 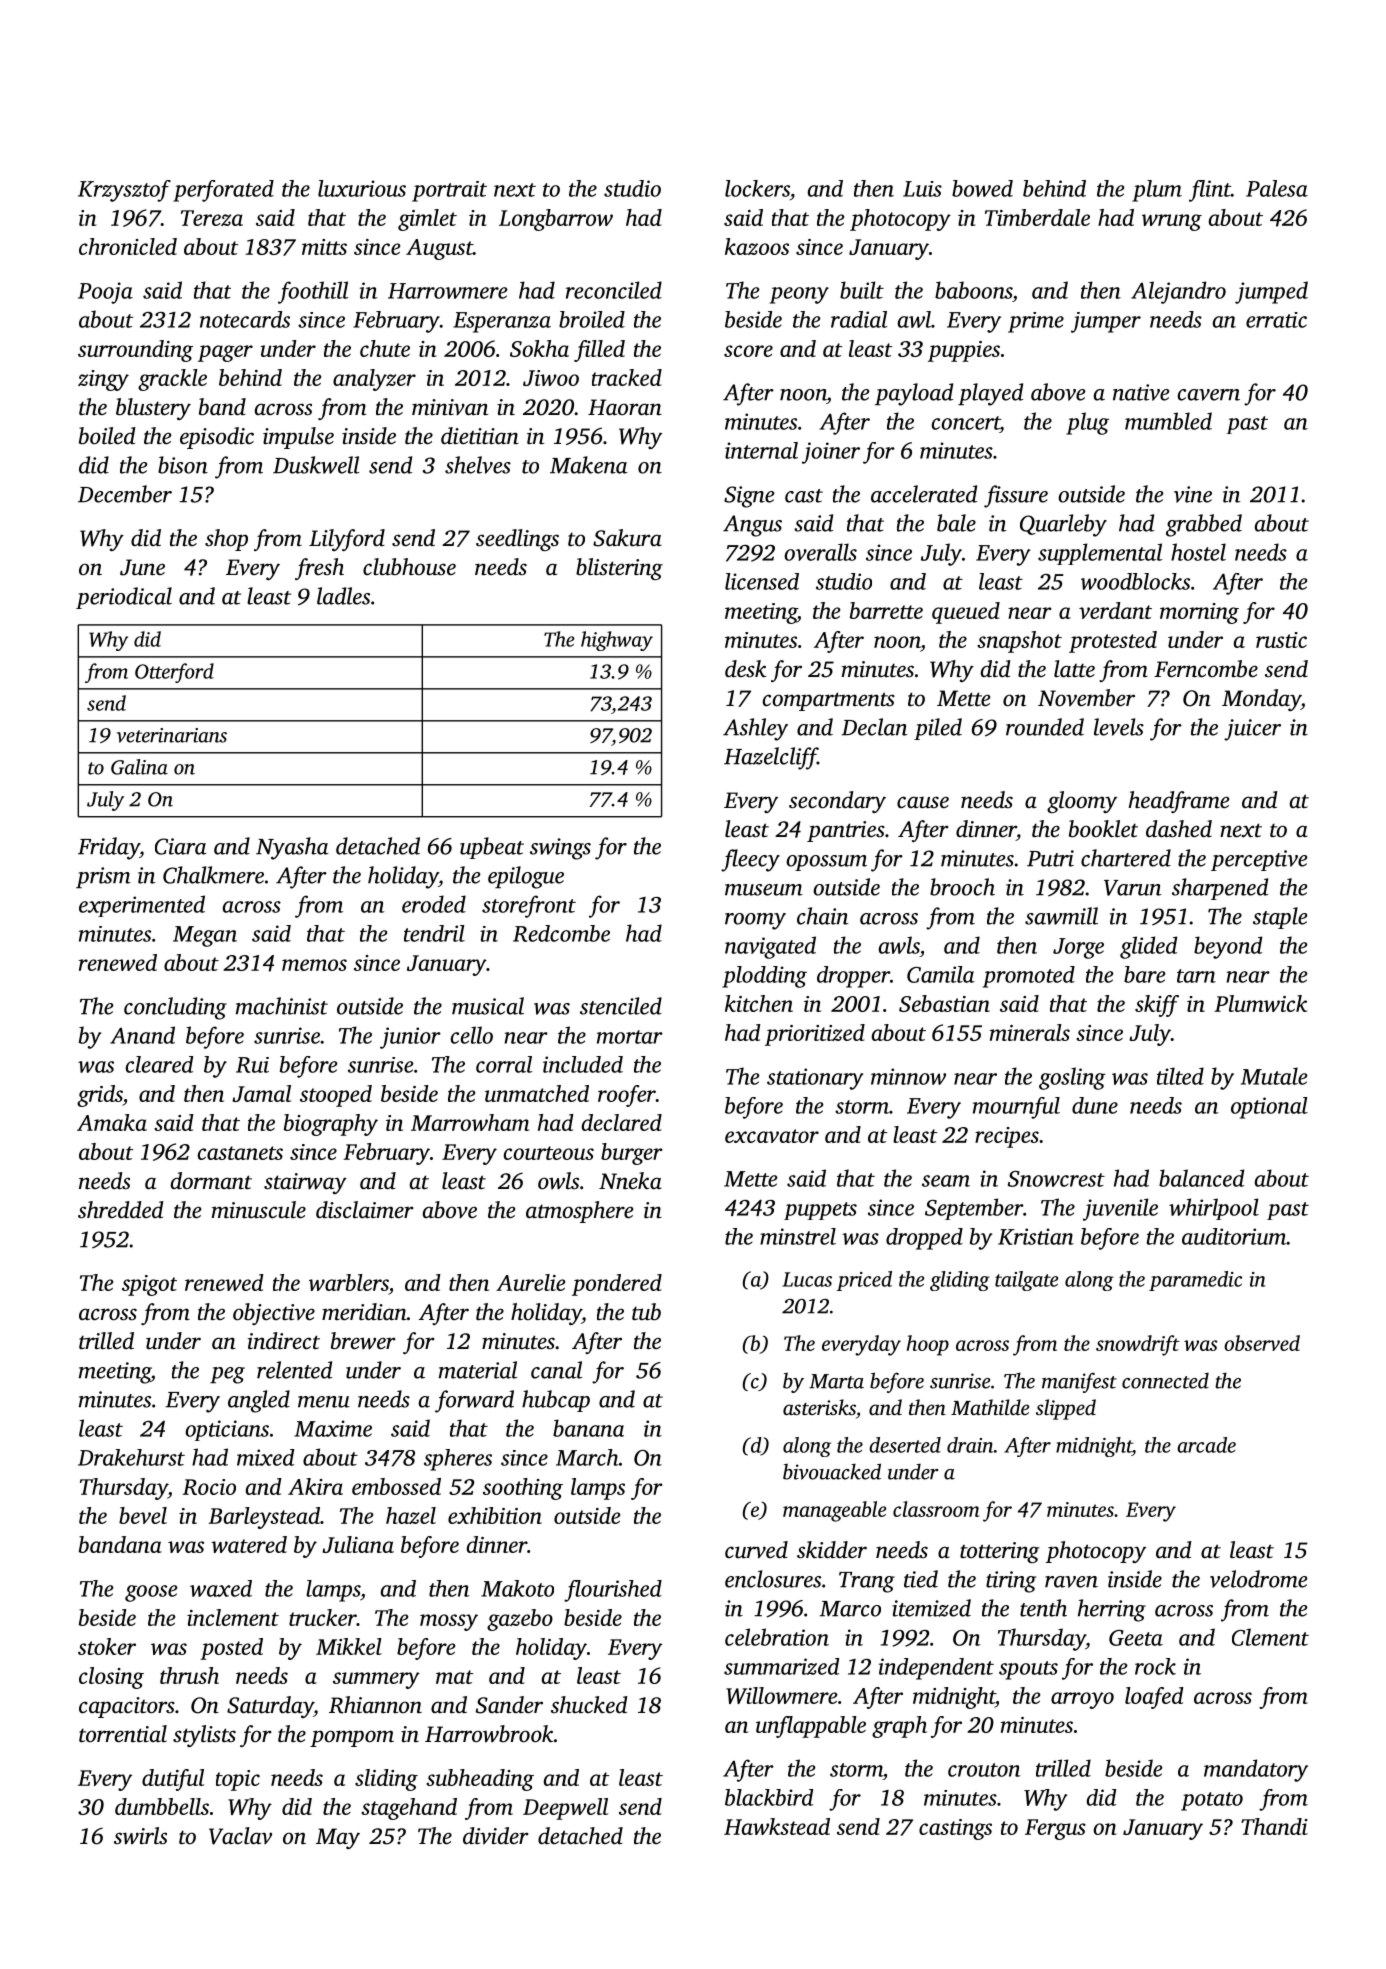 I want to click on Mutale, so click(x=1274, y=1076).
